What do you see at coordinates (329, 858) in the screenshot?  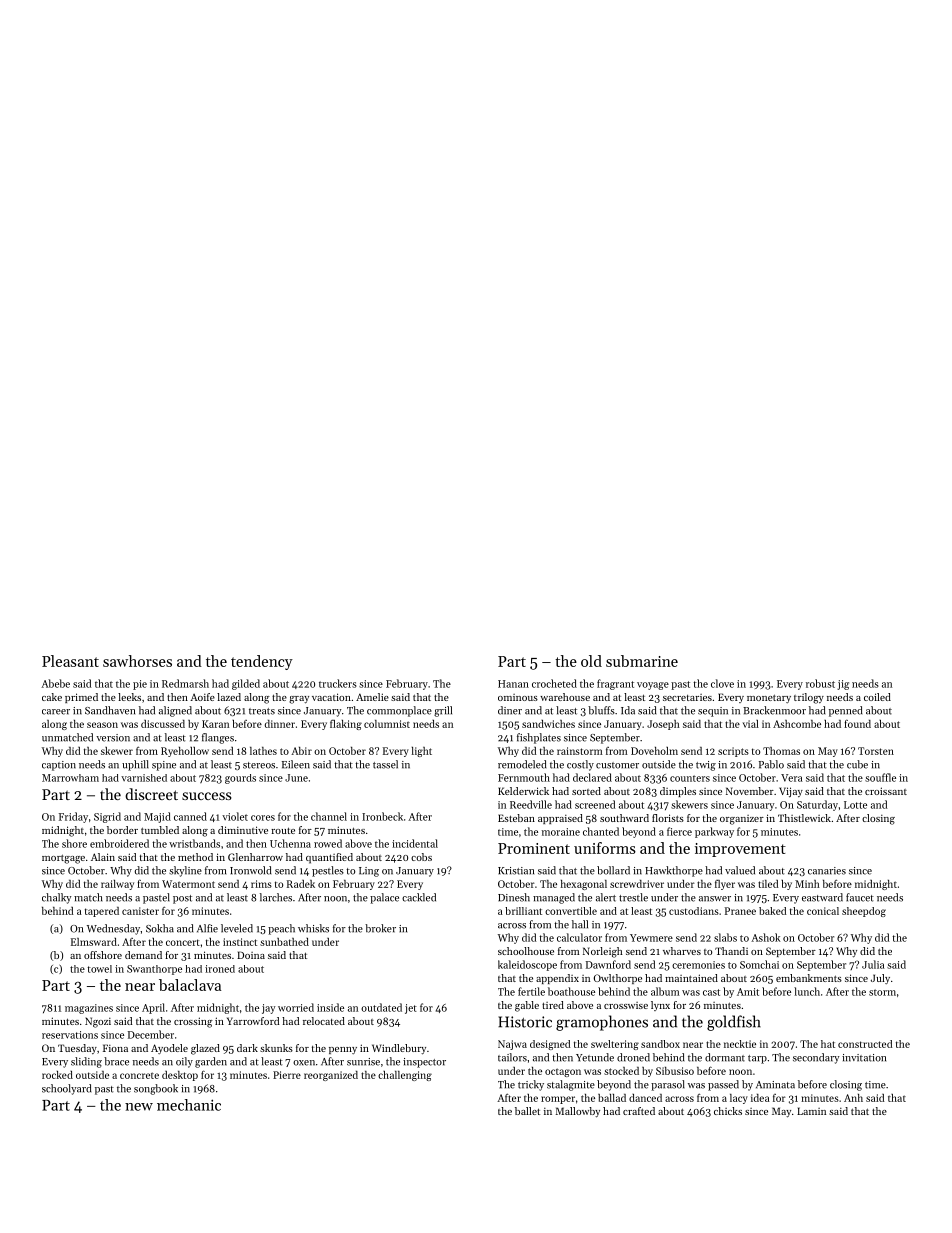 I see `quantified` at bounding box center [329, 858].
